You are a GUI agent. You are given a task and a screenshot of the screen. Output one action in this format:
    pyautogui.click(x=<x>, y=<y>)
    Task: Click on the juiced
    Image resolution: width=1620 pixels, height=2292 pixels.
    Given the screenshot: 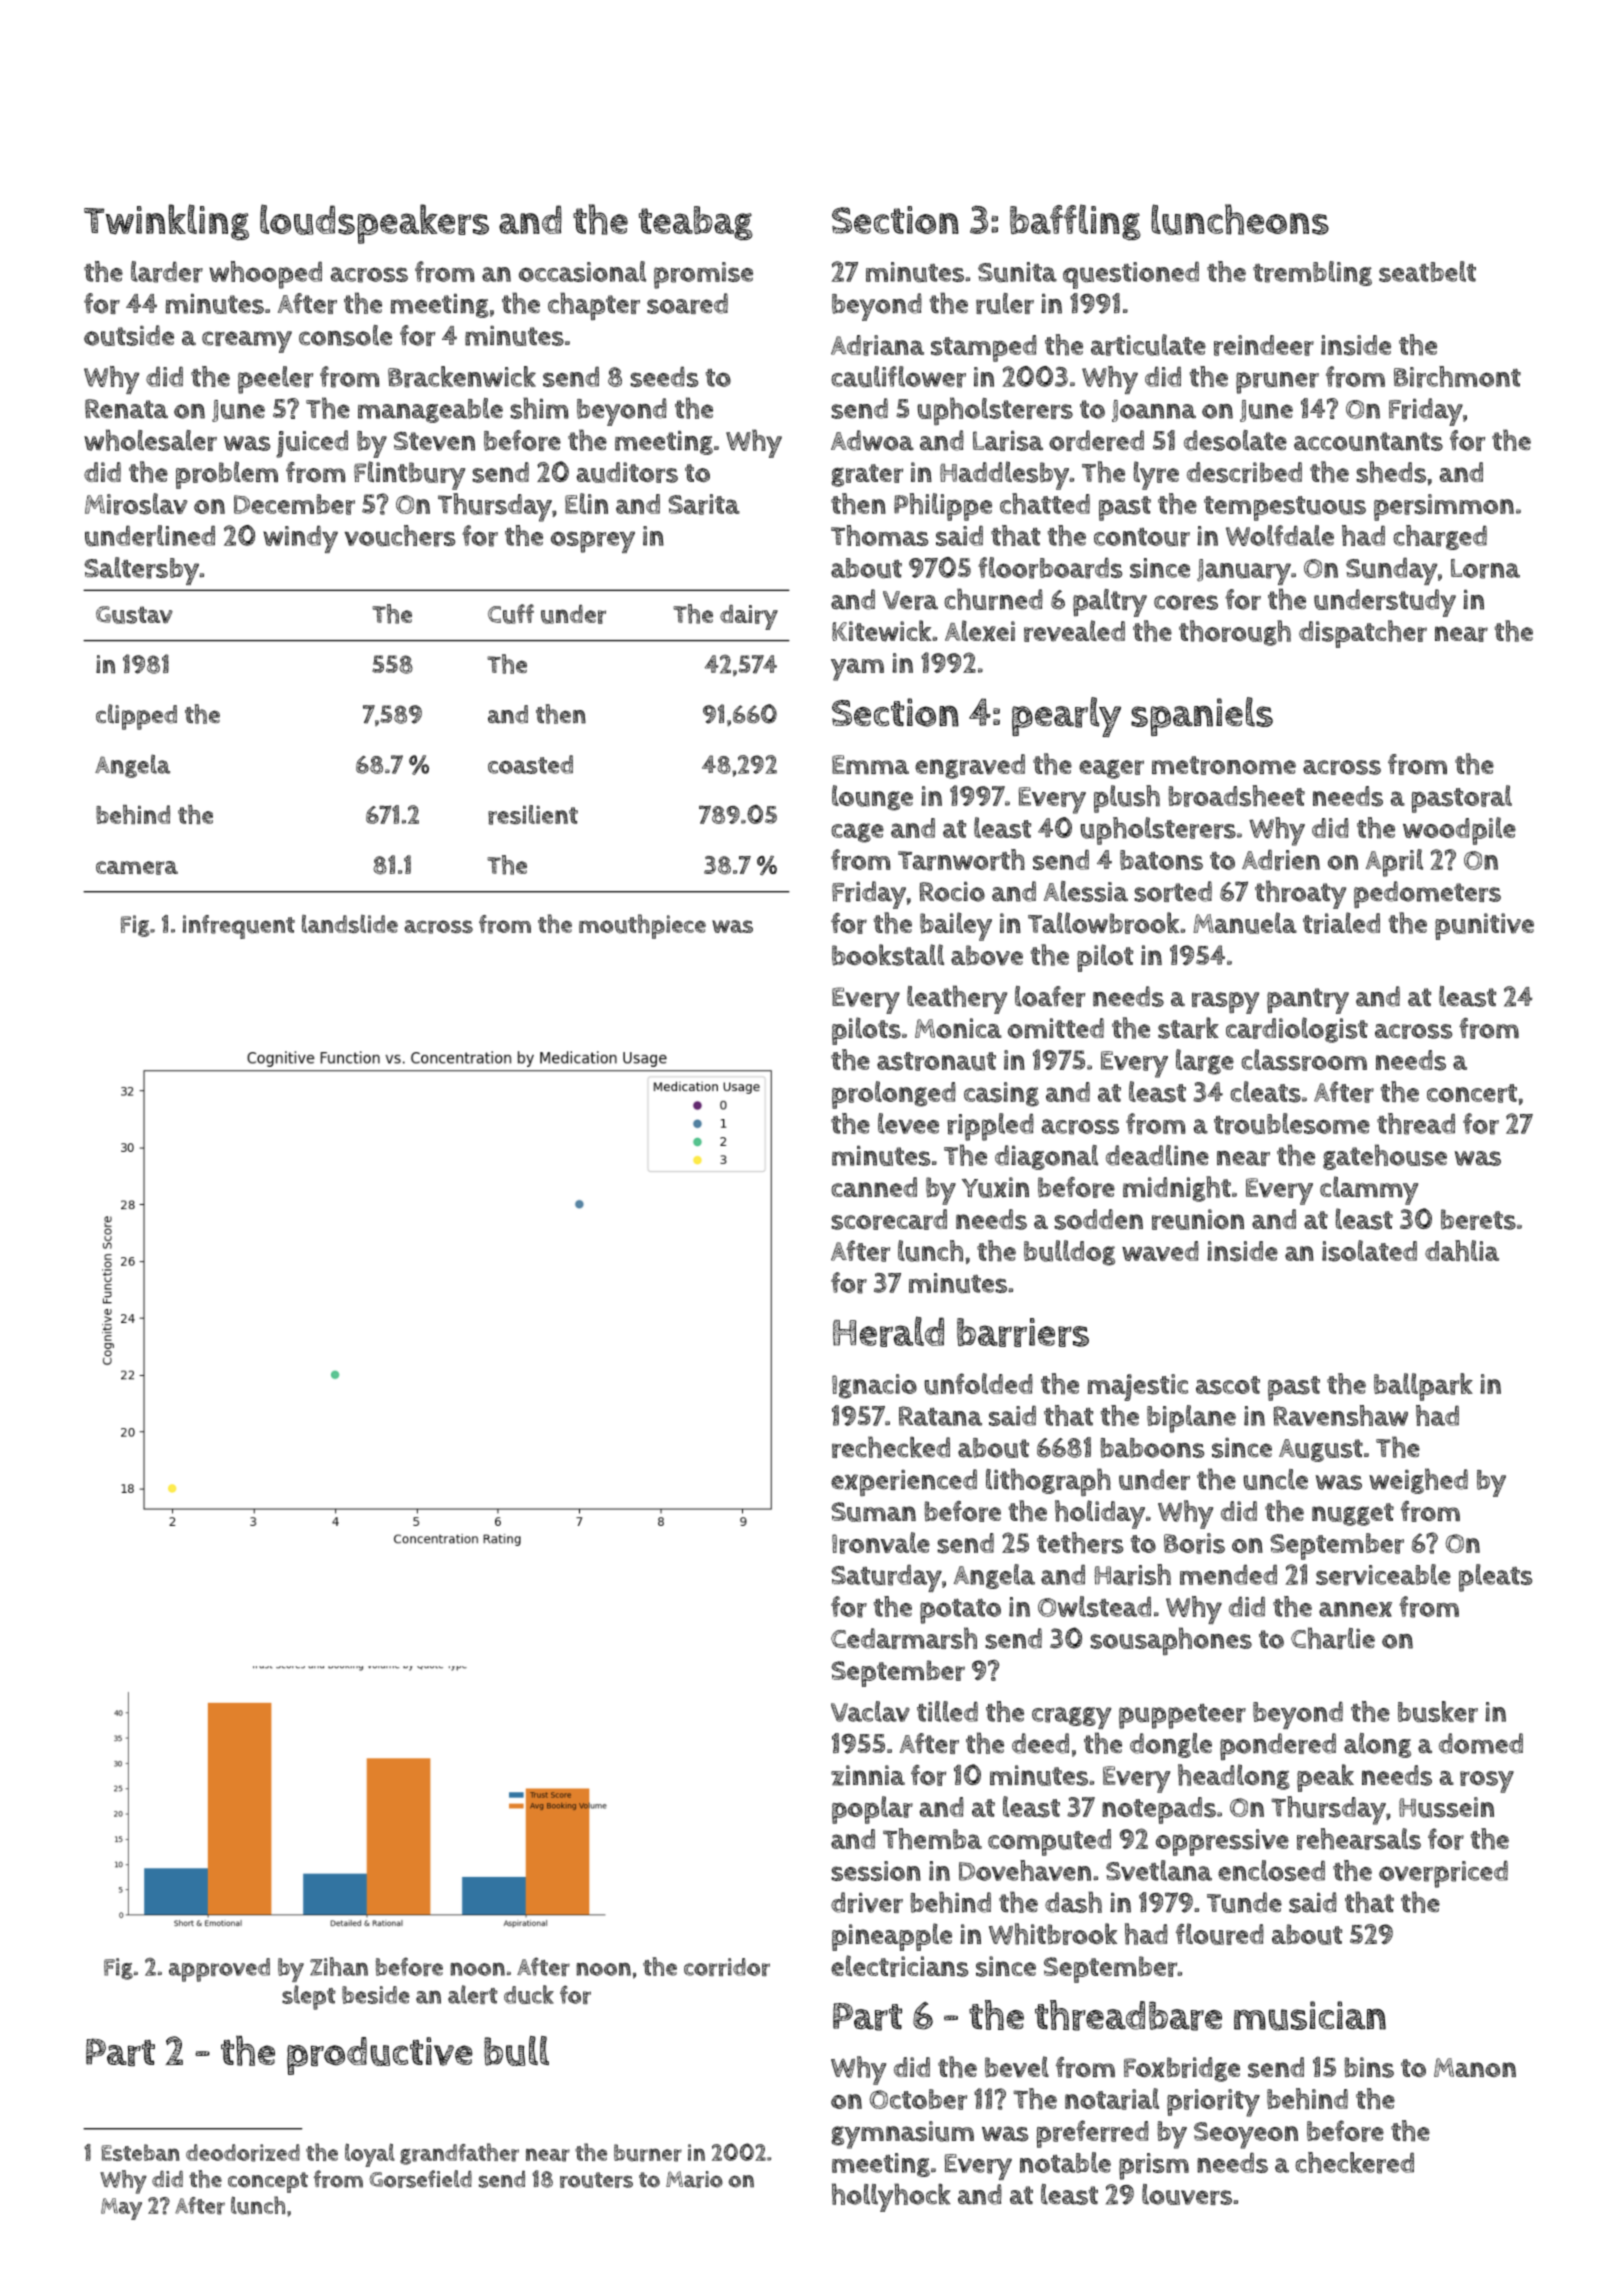 What is the action you would take?
    pyautogui.click(x=312, y=444)
